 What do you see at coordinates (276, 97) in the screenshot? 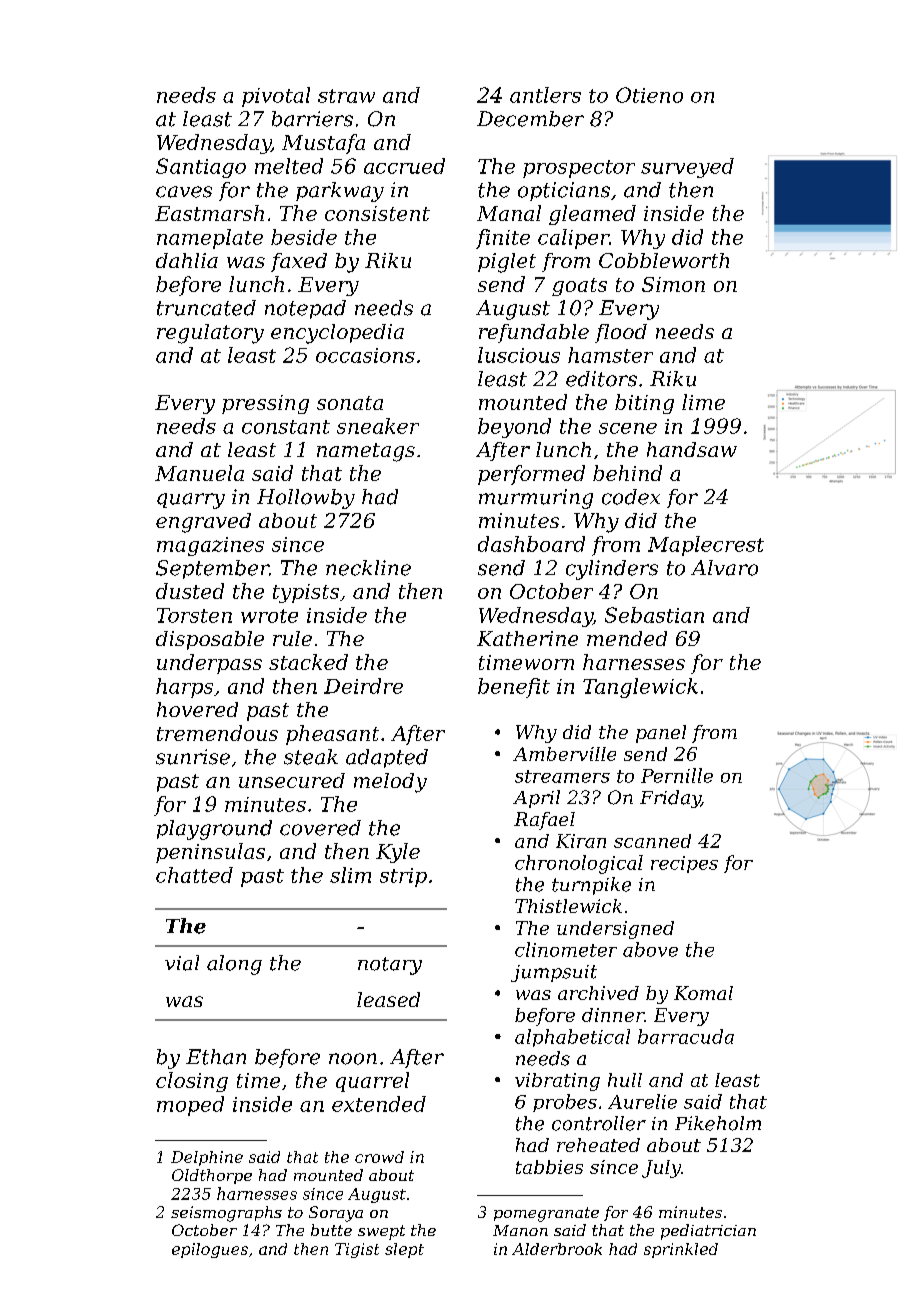
I see `pivotal` at bounding box center [276, 97].
